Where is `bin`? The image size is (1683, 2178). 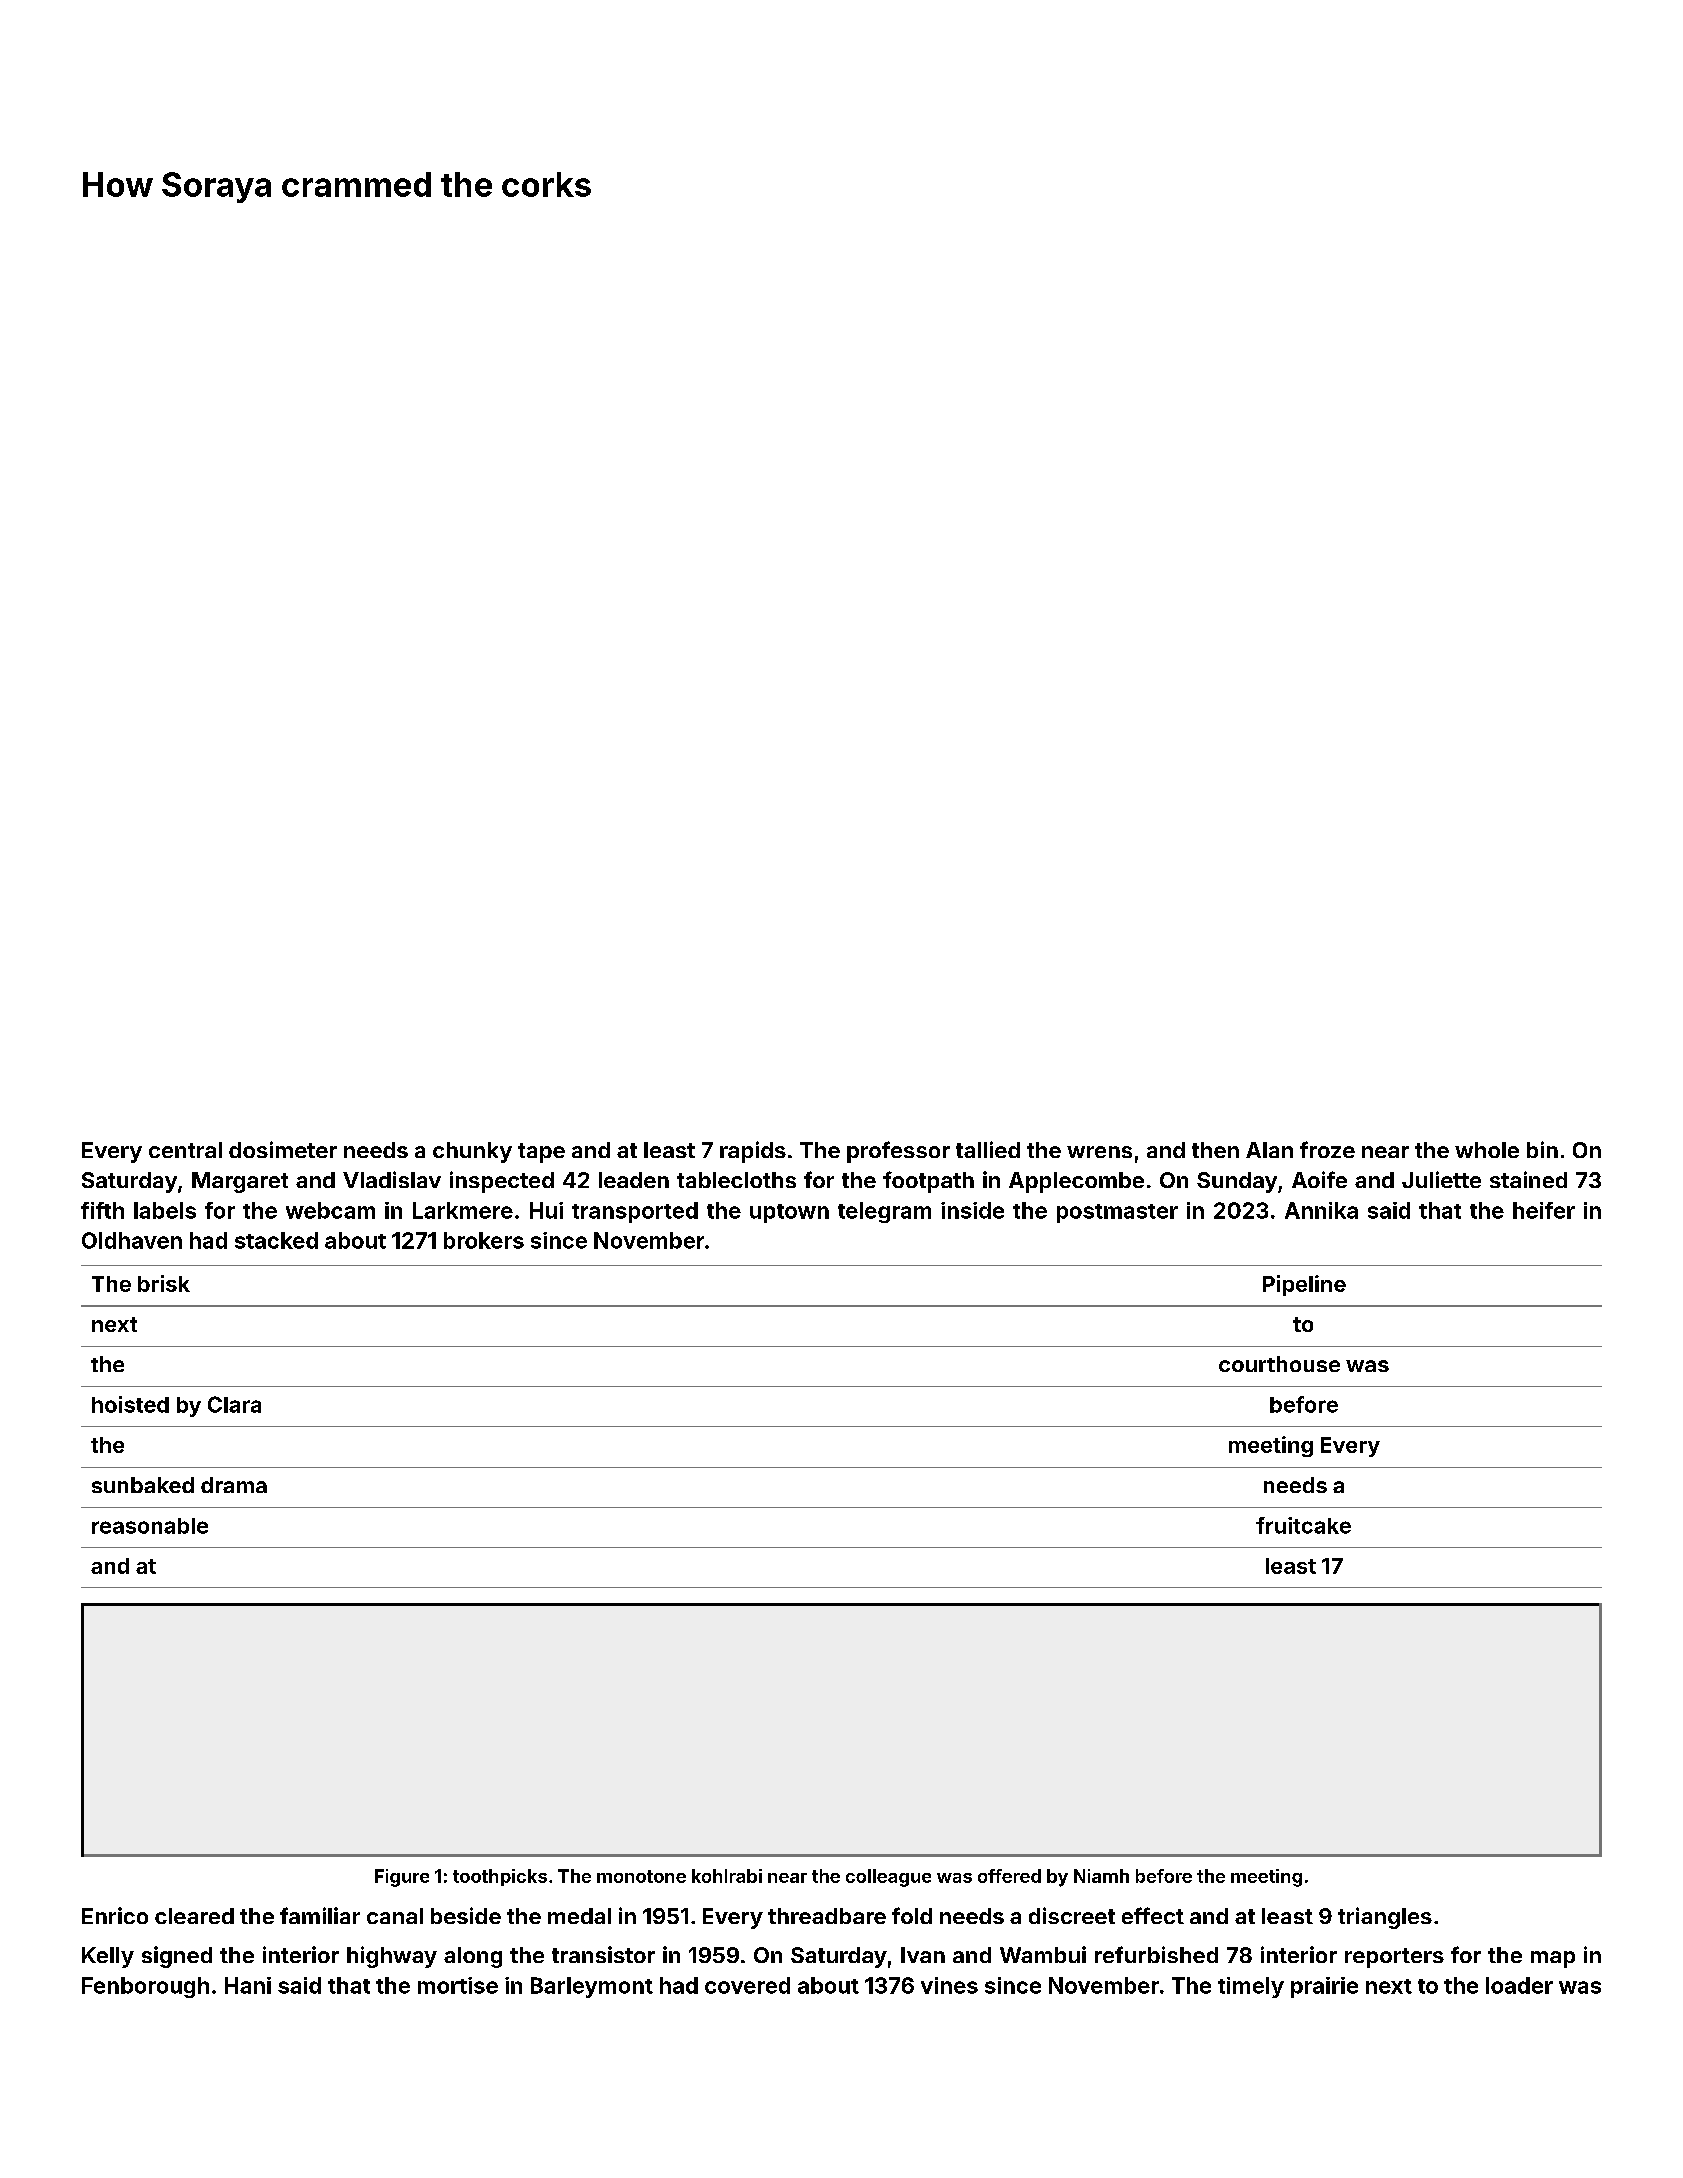
bin is located at coordinates (1542, 1149).
